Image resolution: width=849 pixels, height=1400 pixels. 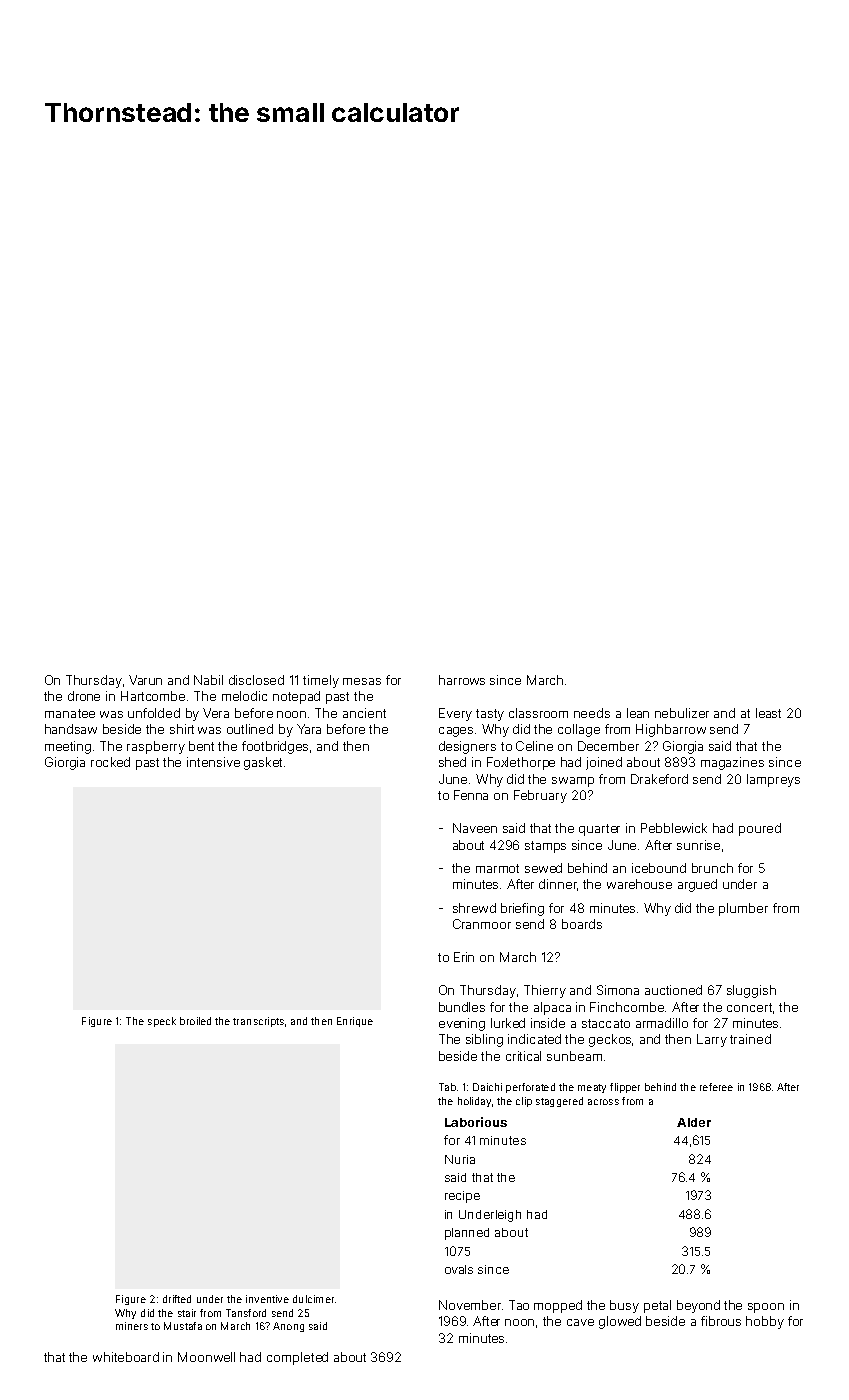 I want to click on intensive, so click(x=213, y=762).
